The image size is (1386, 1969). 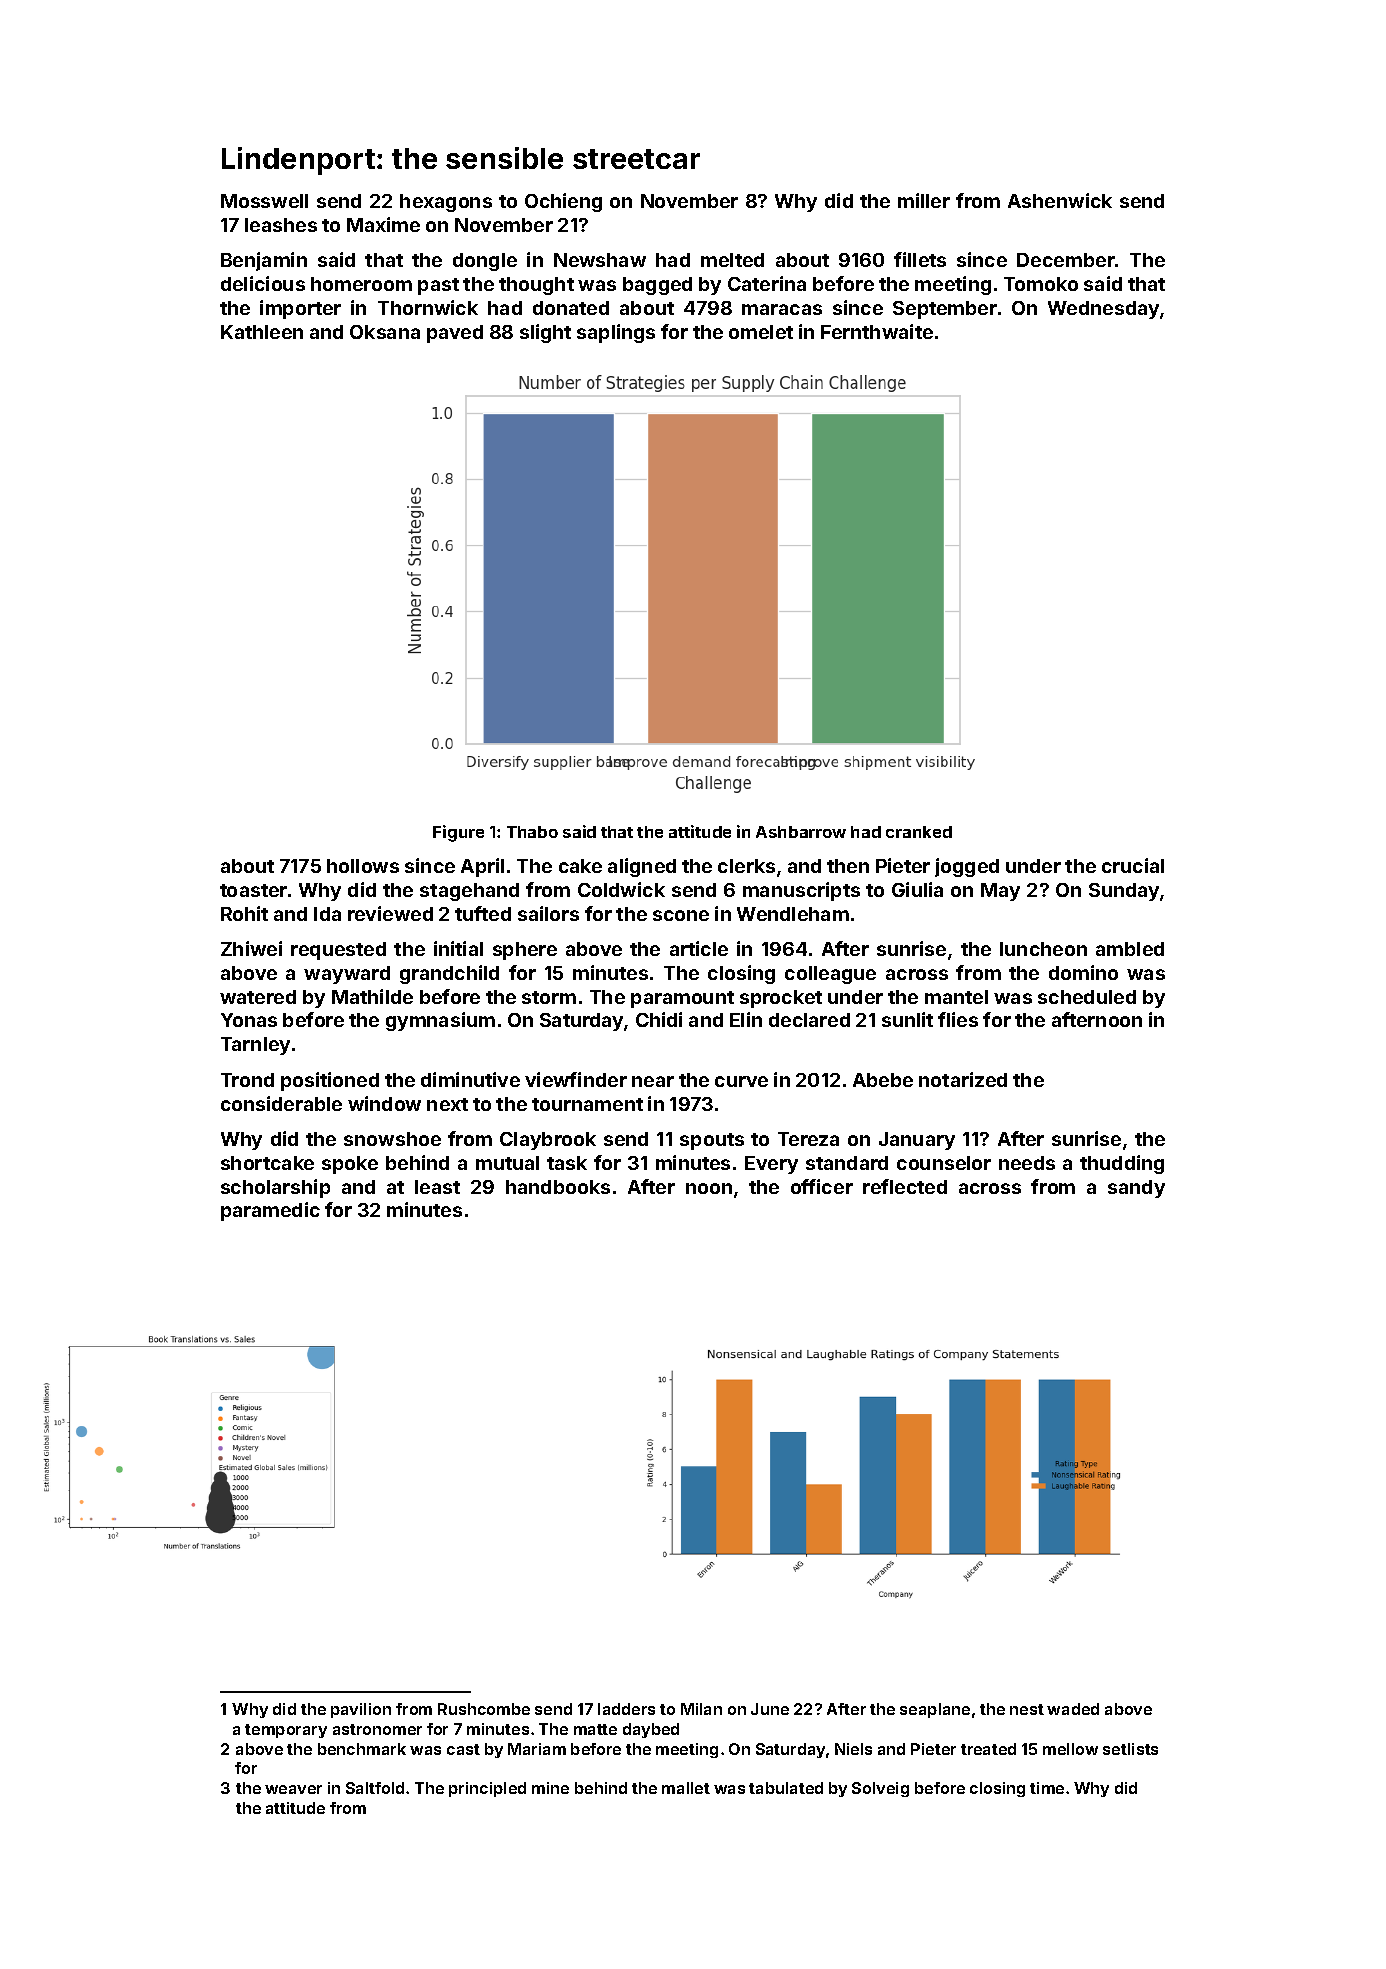 What do you see at coordinates (293, 1789) in the screenshot?
I see `weaver` at bounding box center [293, 1789].
